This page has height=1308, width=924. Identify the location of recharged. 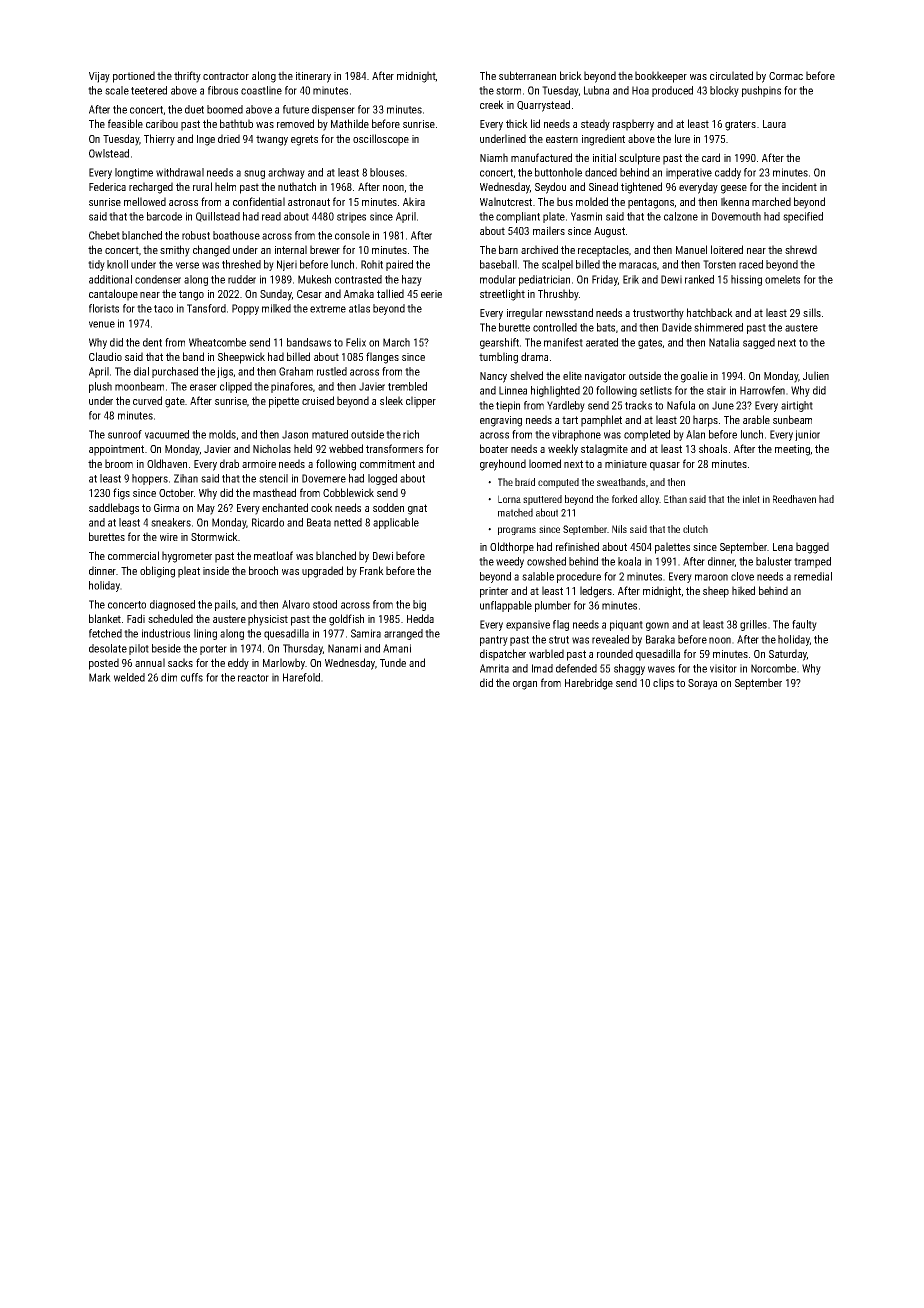
(151, 188).
